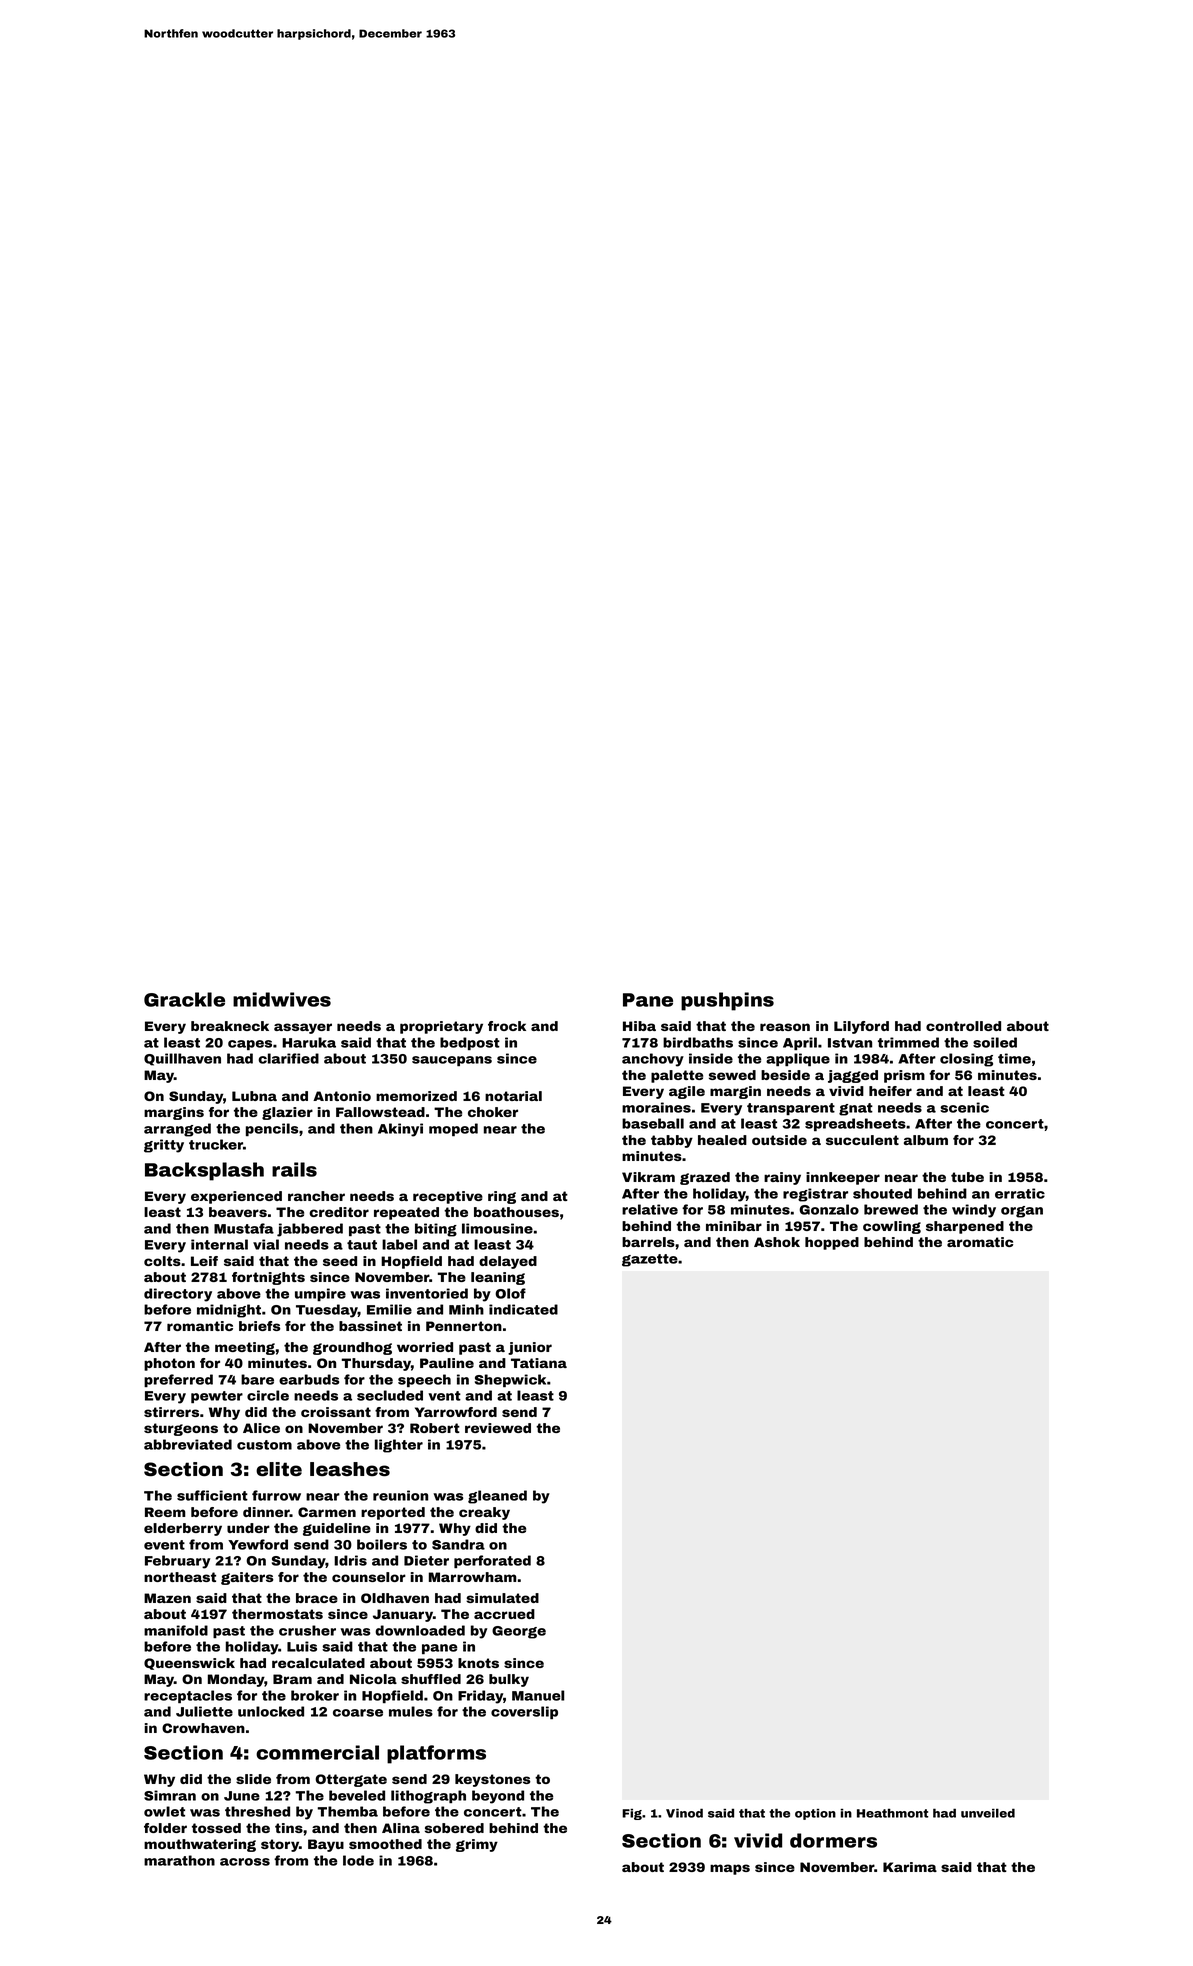 The height and width of the document is (1966, 1193). What do you see at coordinates (245, 1348) in the document?
I see `meeting` at bounding box center [245, 1348].
